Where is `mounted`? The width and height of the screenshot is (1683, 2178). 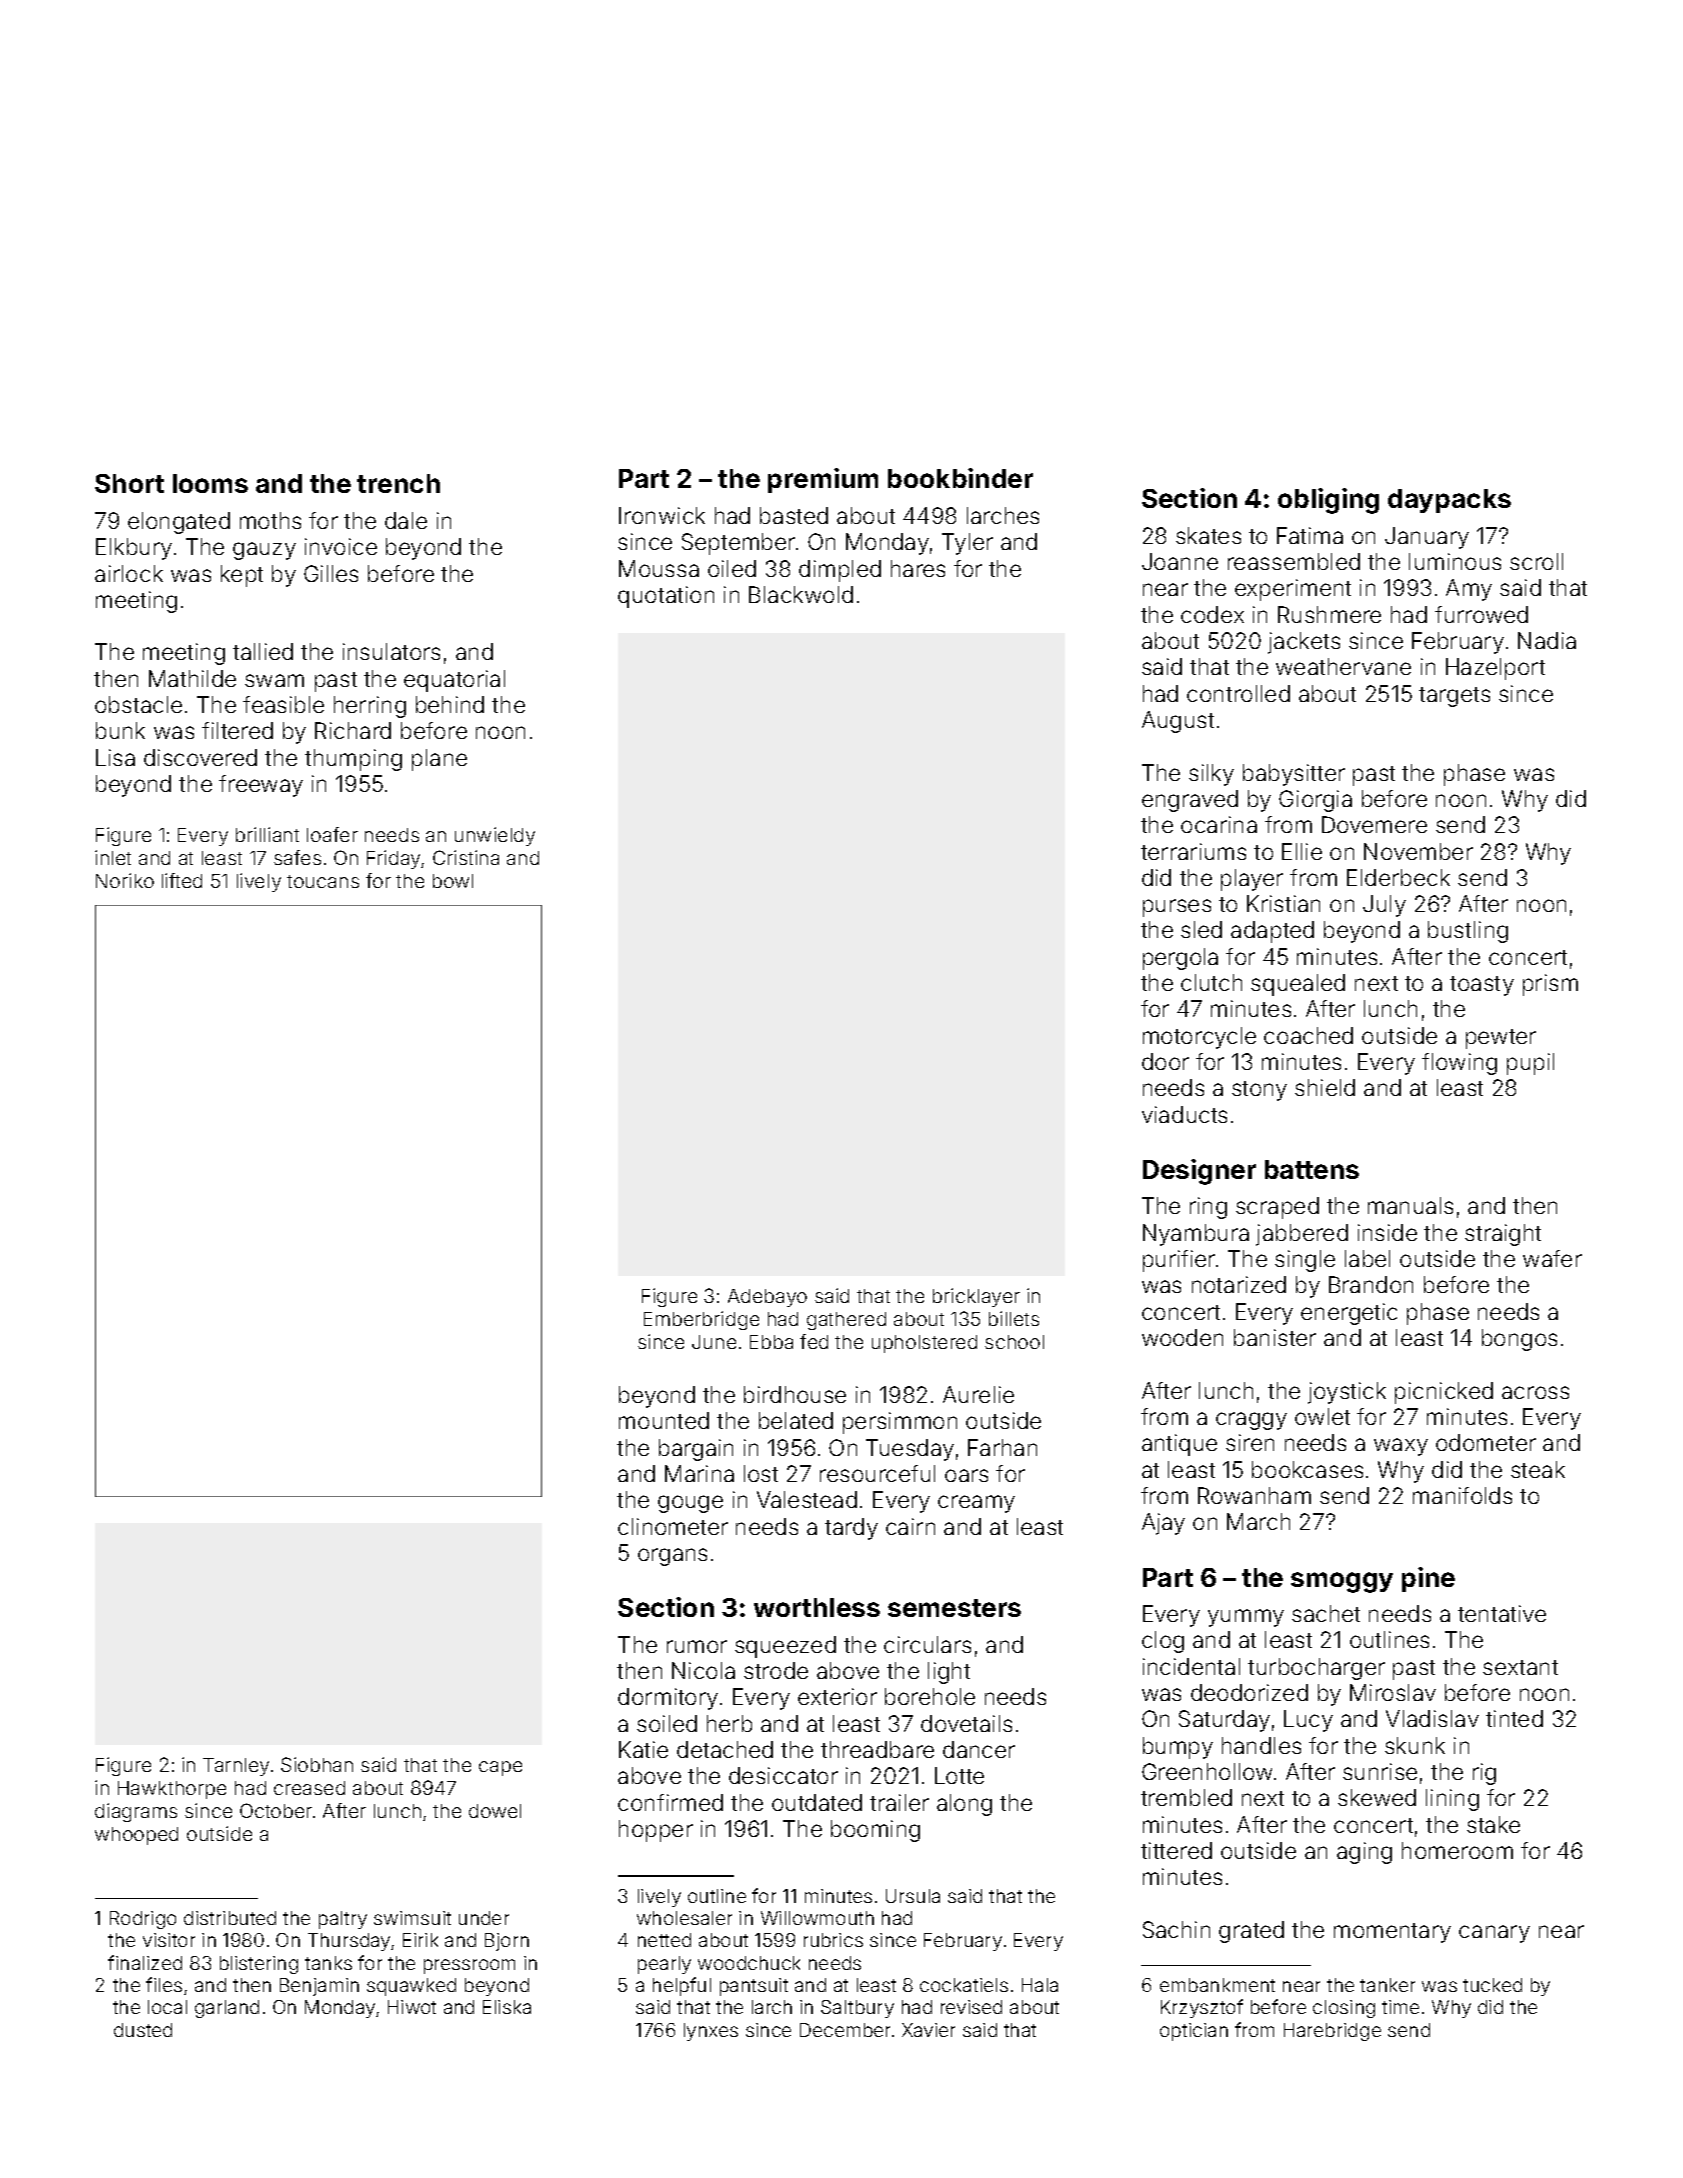
mounted is located at coordinates (664, 1420).
